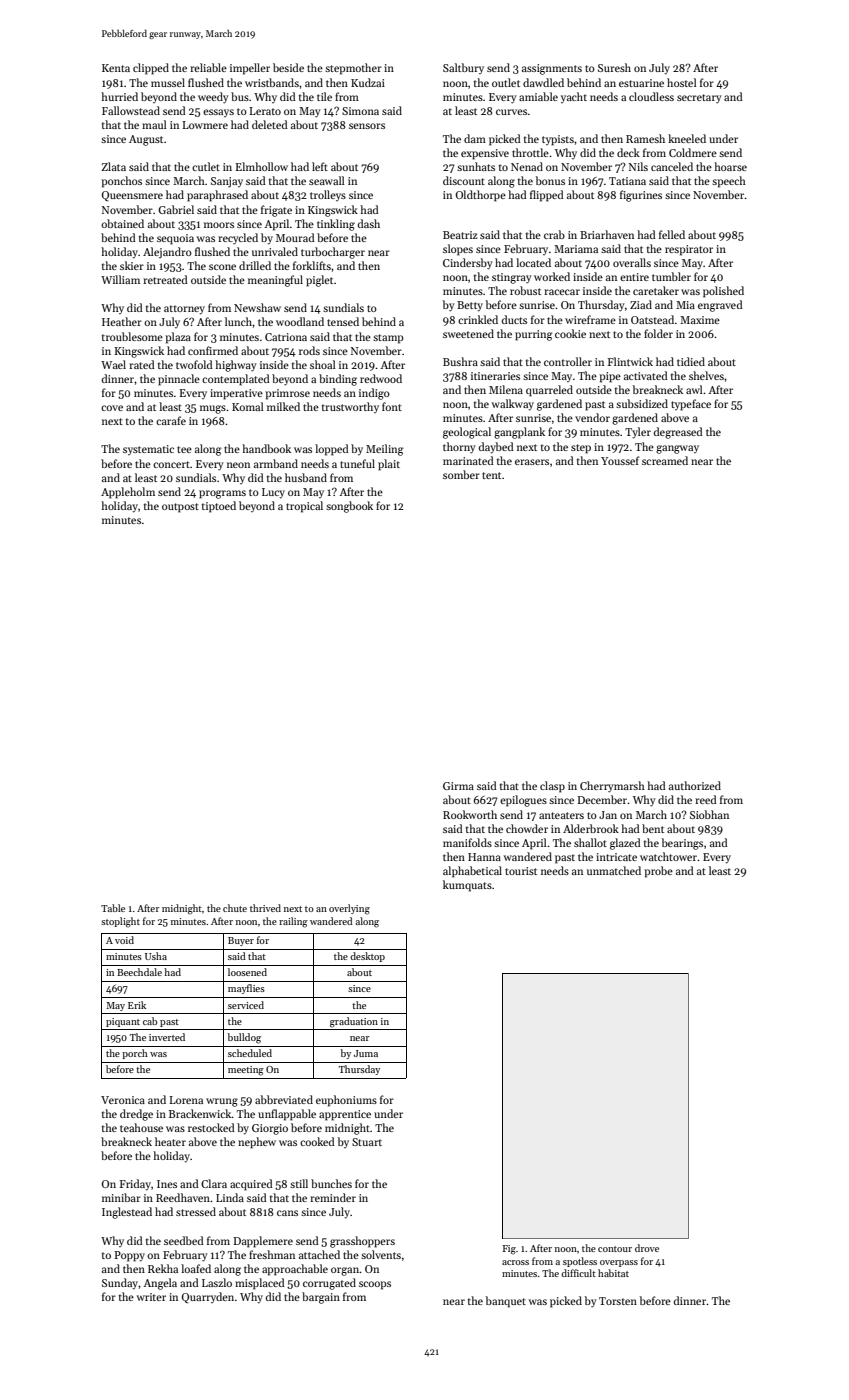 This screenshot has width=849, height=1400. What do you see at coordinates (665, 460) in the screenshot?
I see `screamed` at bounding box center [665, 460].
